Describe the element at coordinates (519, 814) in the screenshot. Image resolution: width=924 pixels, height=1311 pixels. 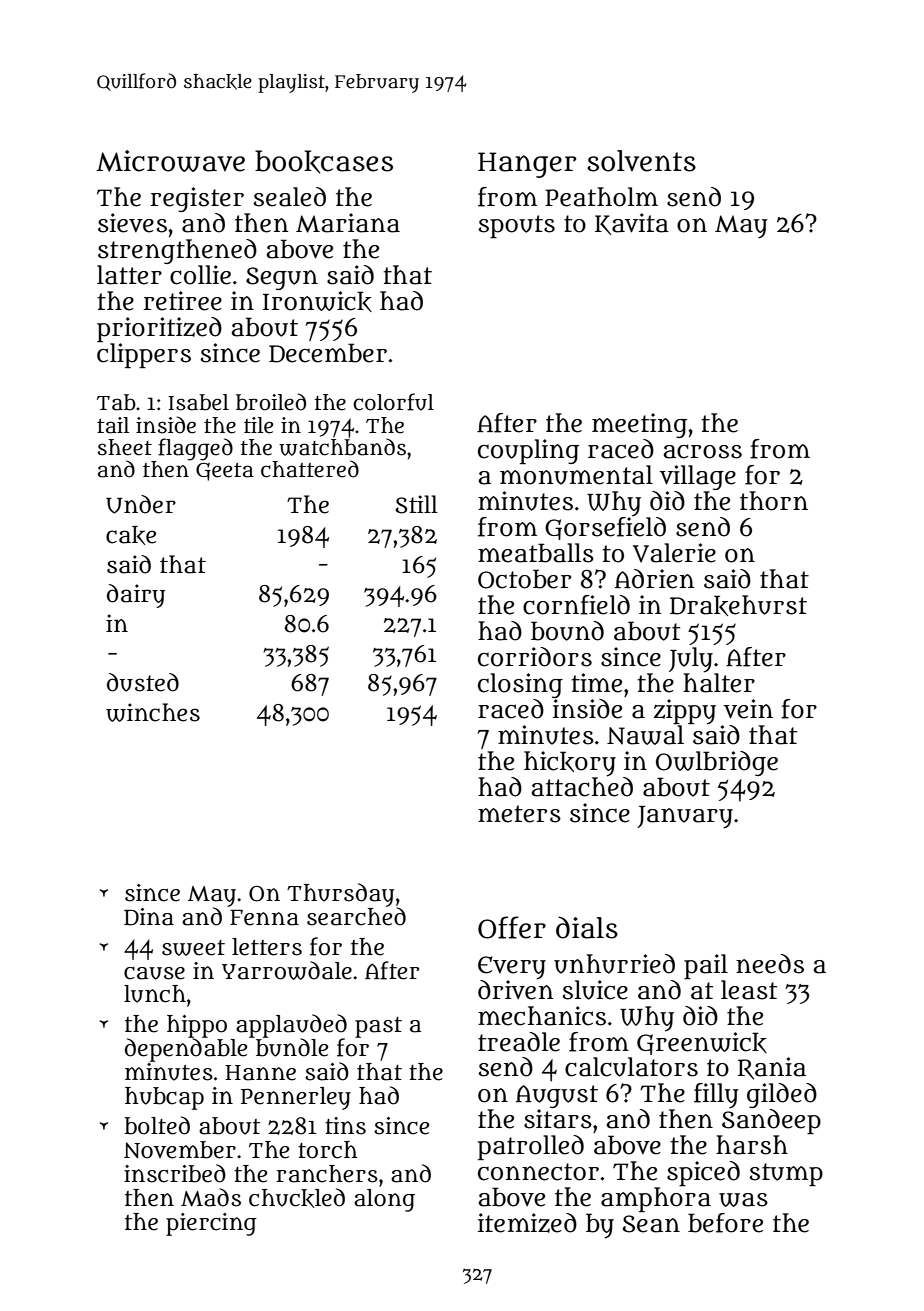
I see `meters` at that location.
